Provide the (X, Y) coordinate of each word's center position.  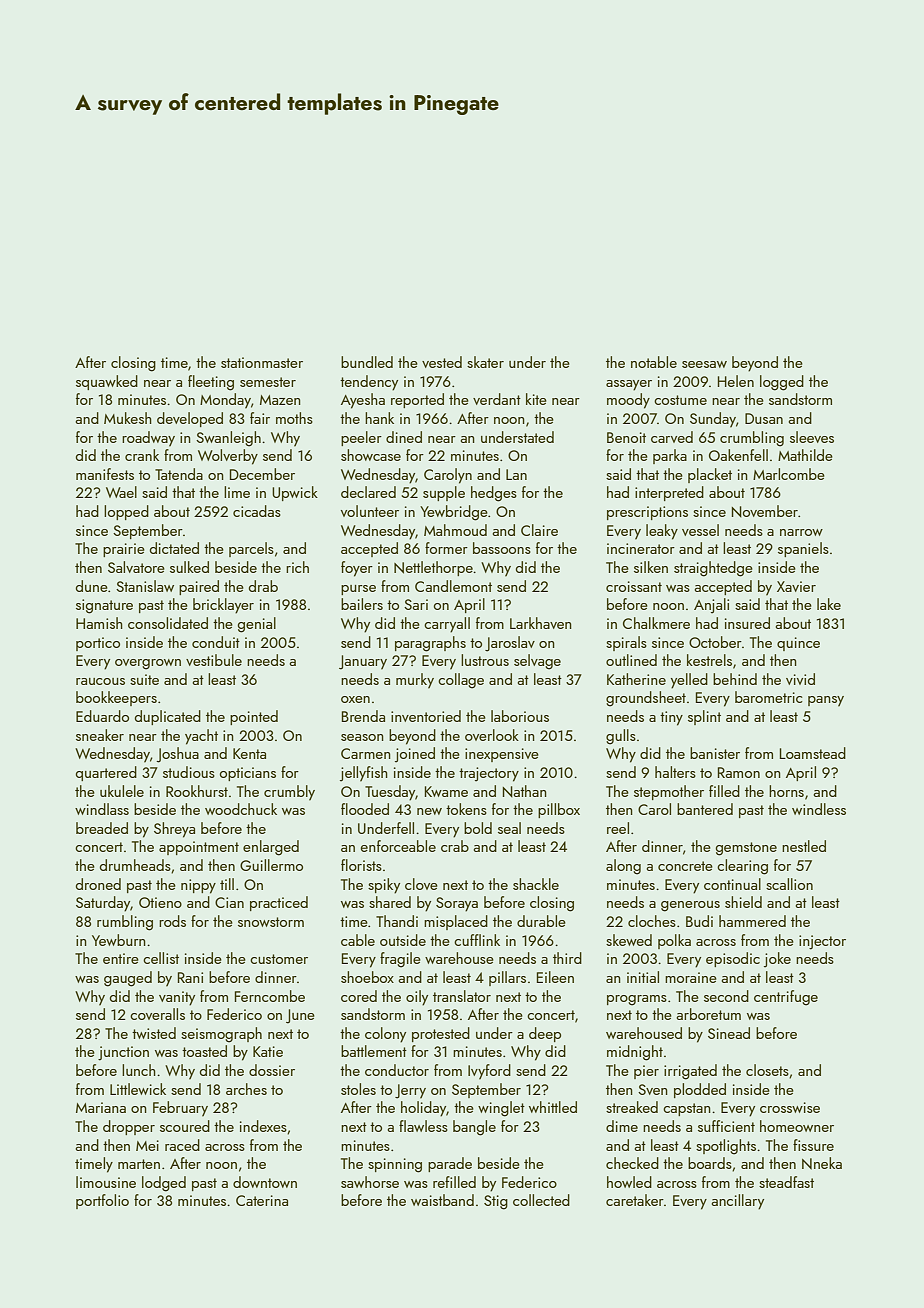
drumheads (135, 865)
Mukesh (128, 418)
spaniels (803, 549)
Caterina (262, 1200)
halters (675, 772)
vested (442, 362)
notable (654, 362)
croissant (634, 586)
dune (92, 586)
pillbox (559, 810)
